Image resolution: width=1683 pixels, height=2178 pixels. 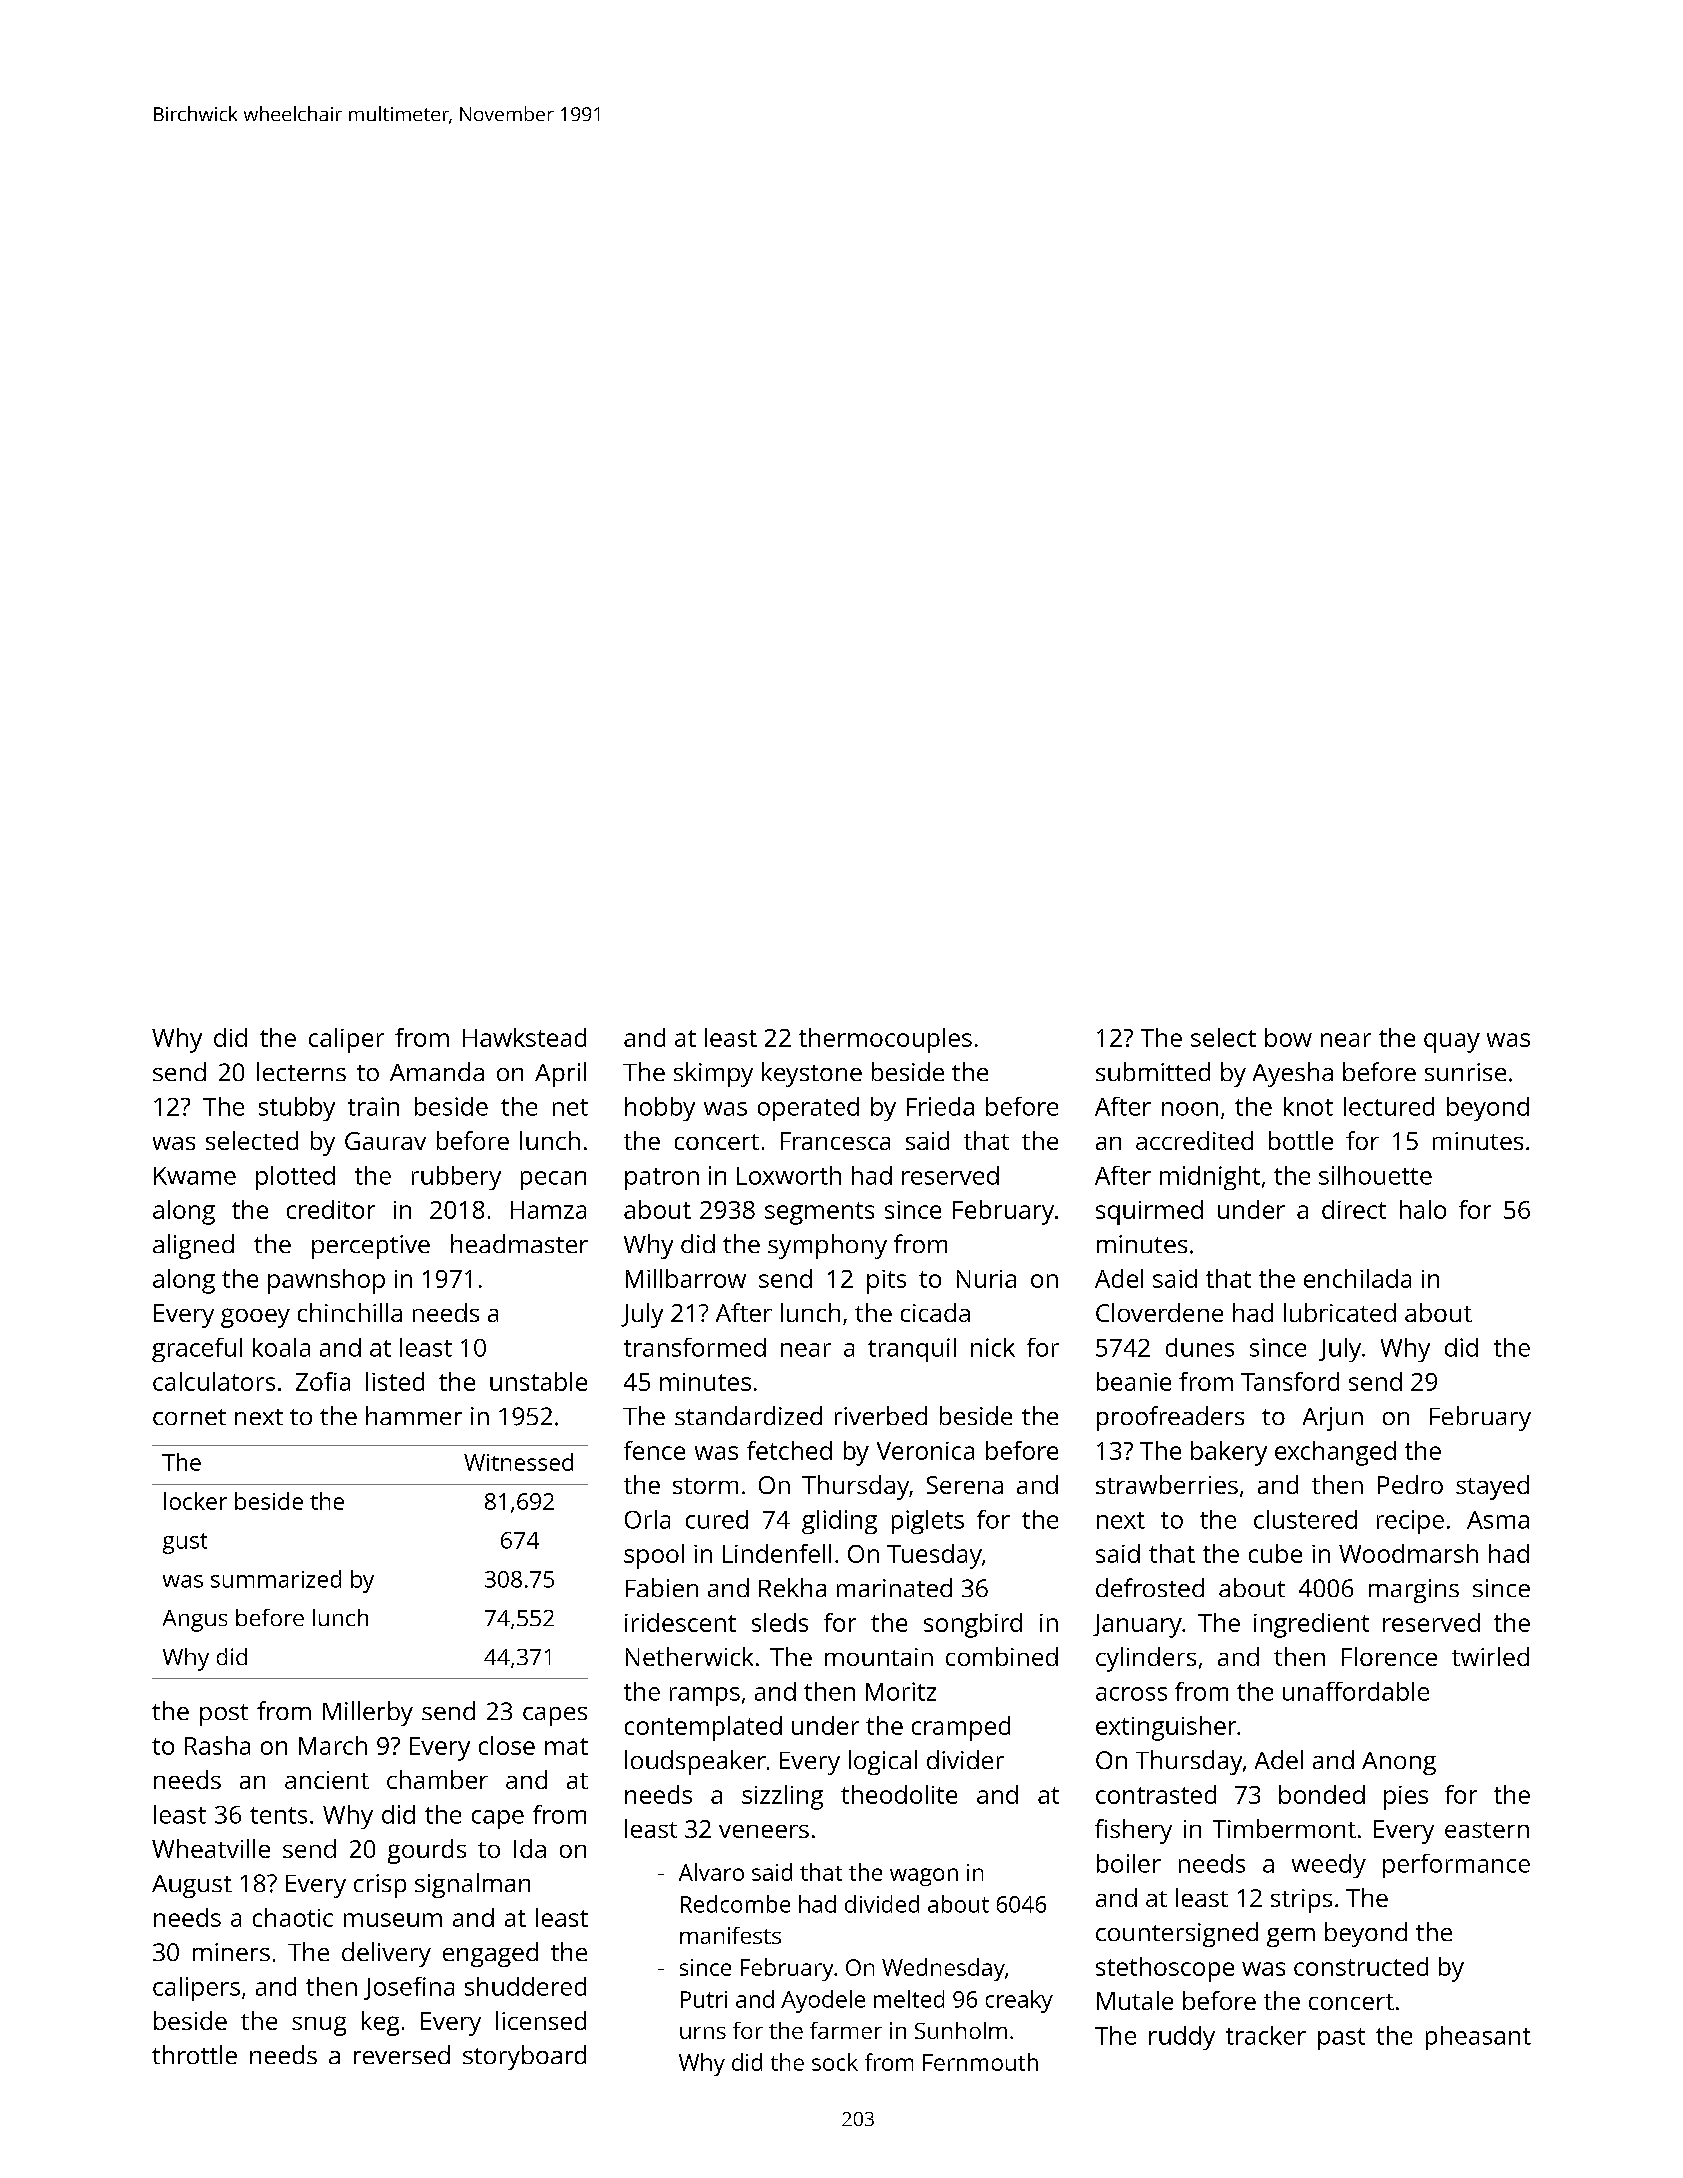 I want to click on logical, so click(x=883, y=1762).
